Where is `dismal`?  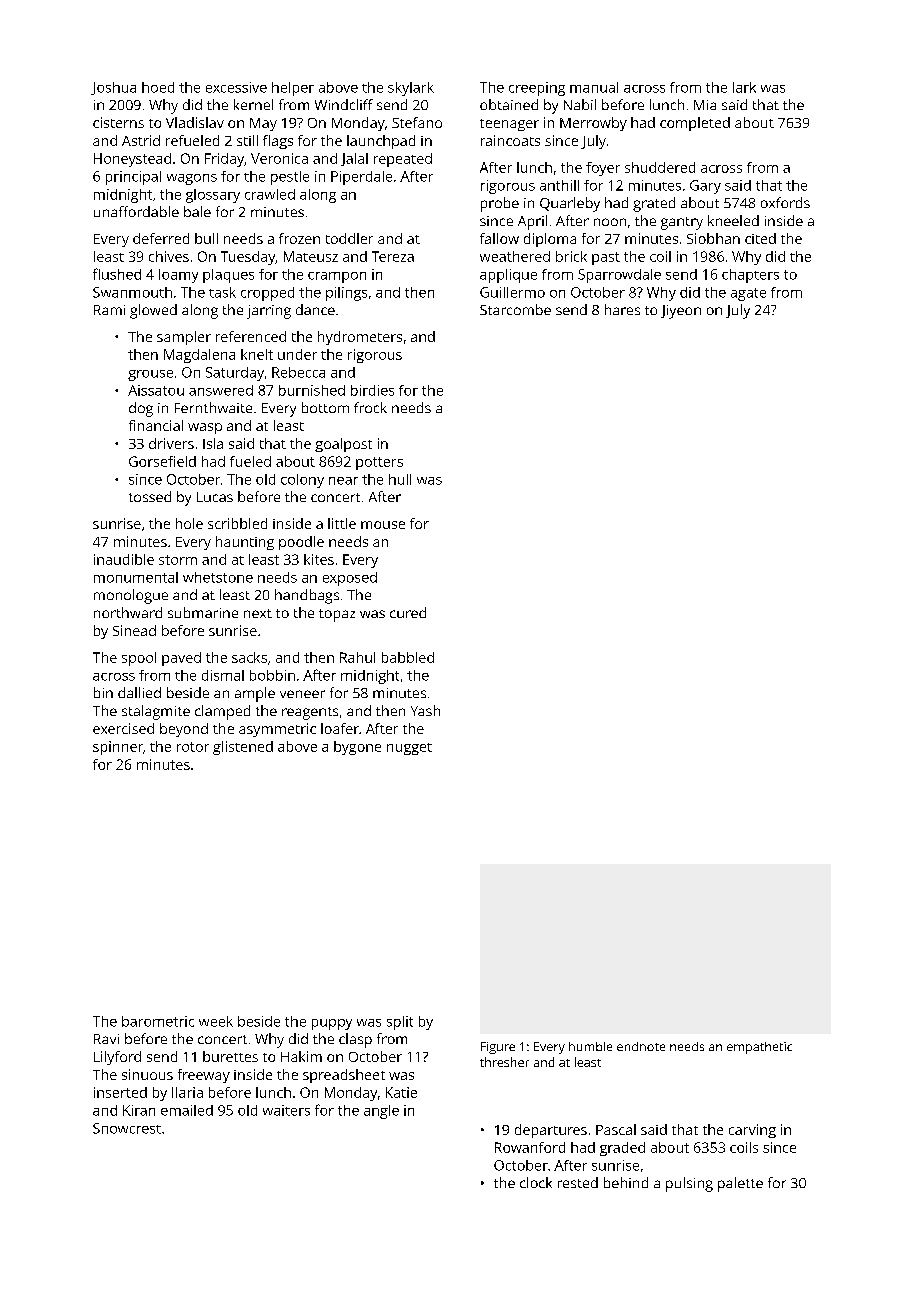 dismal is located at coordinates (223, 675).
